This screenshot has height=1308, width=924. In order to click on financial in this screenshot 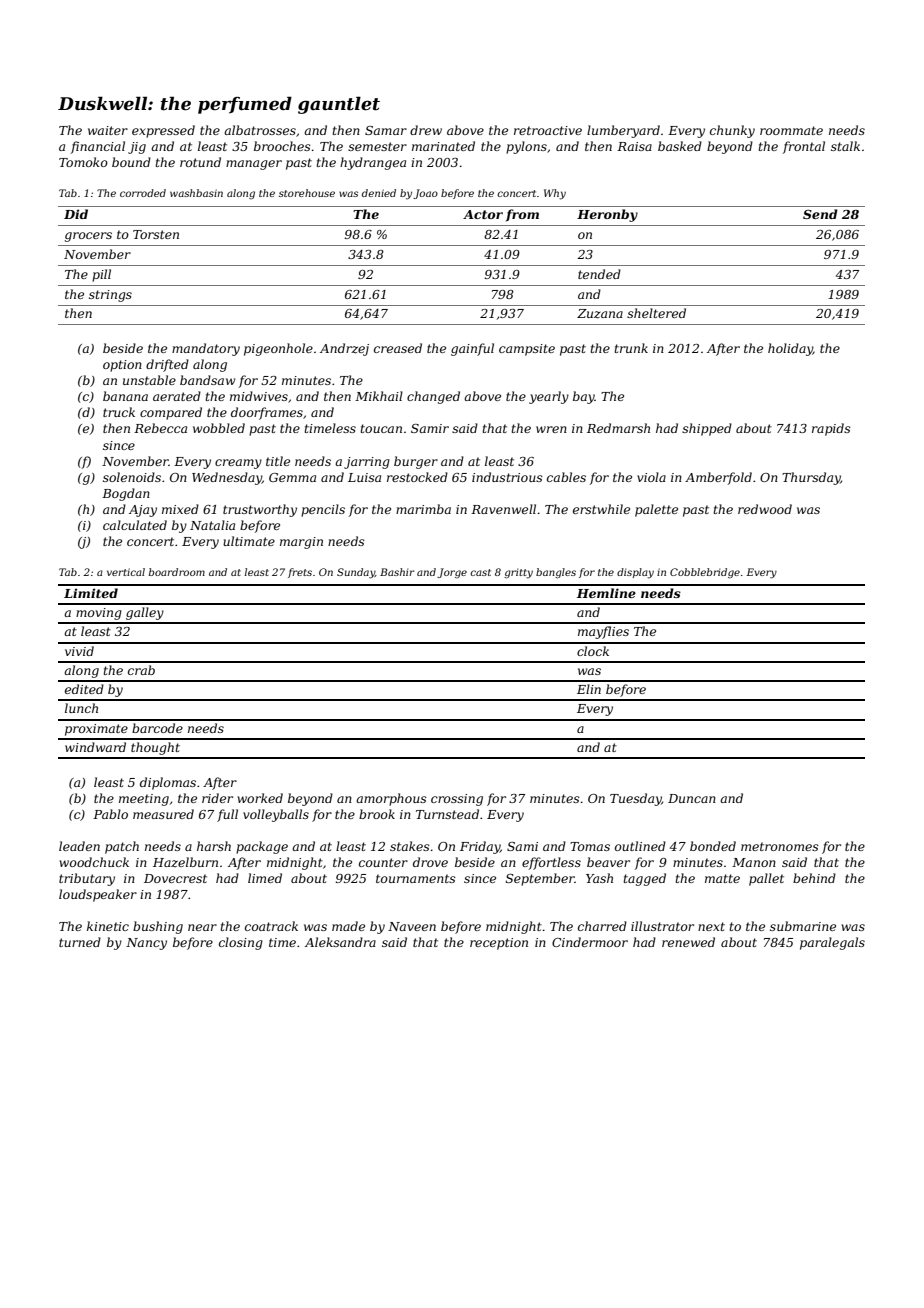, I will do `click(98, 147)`.
